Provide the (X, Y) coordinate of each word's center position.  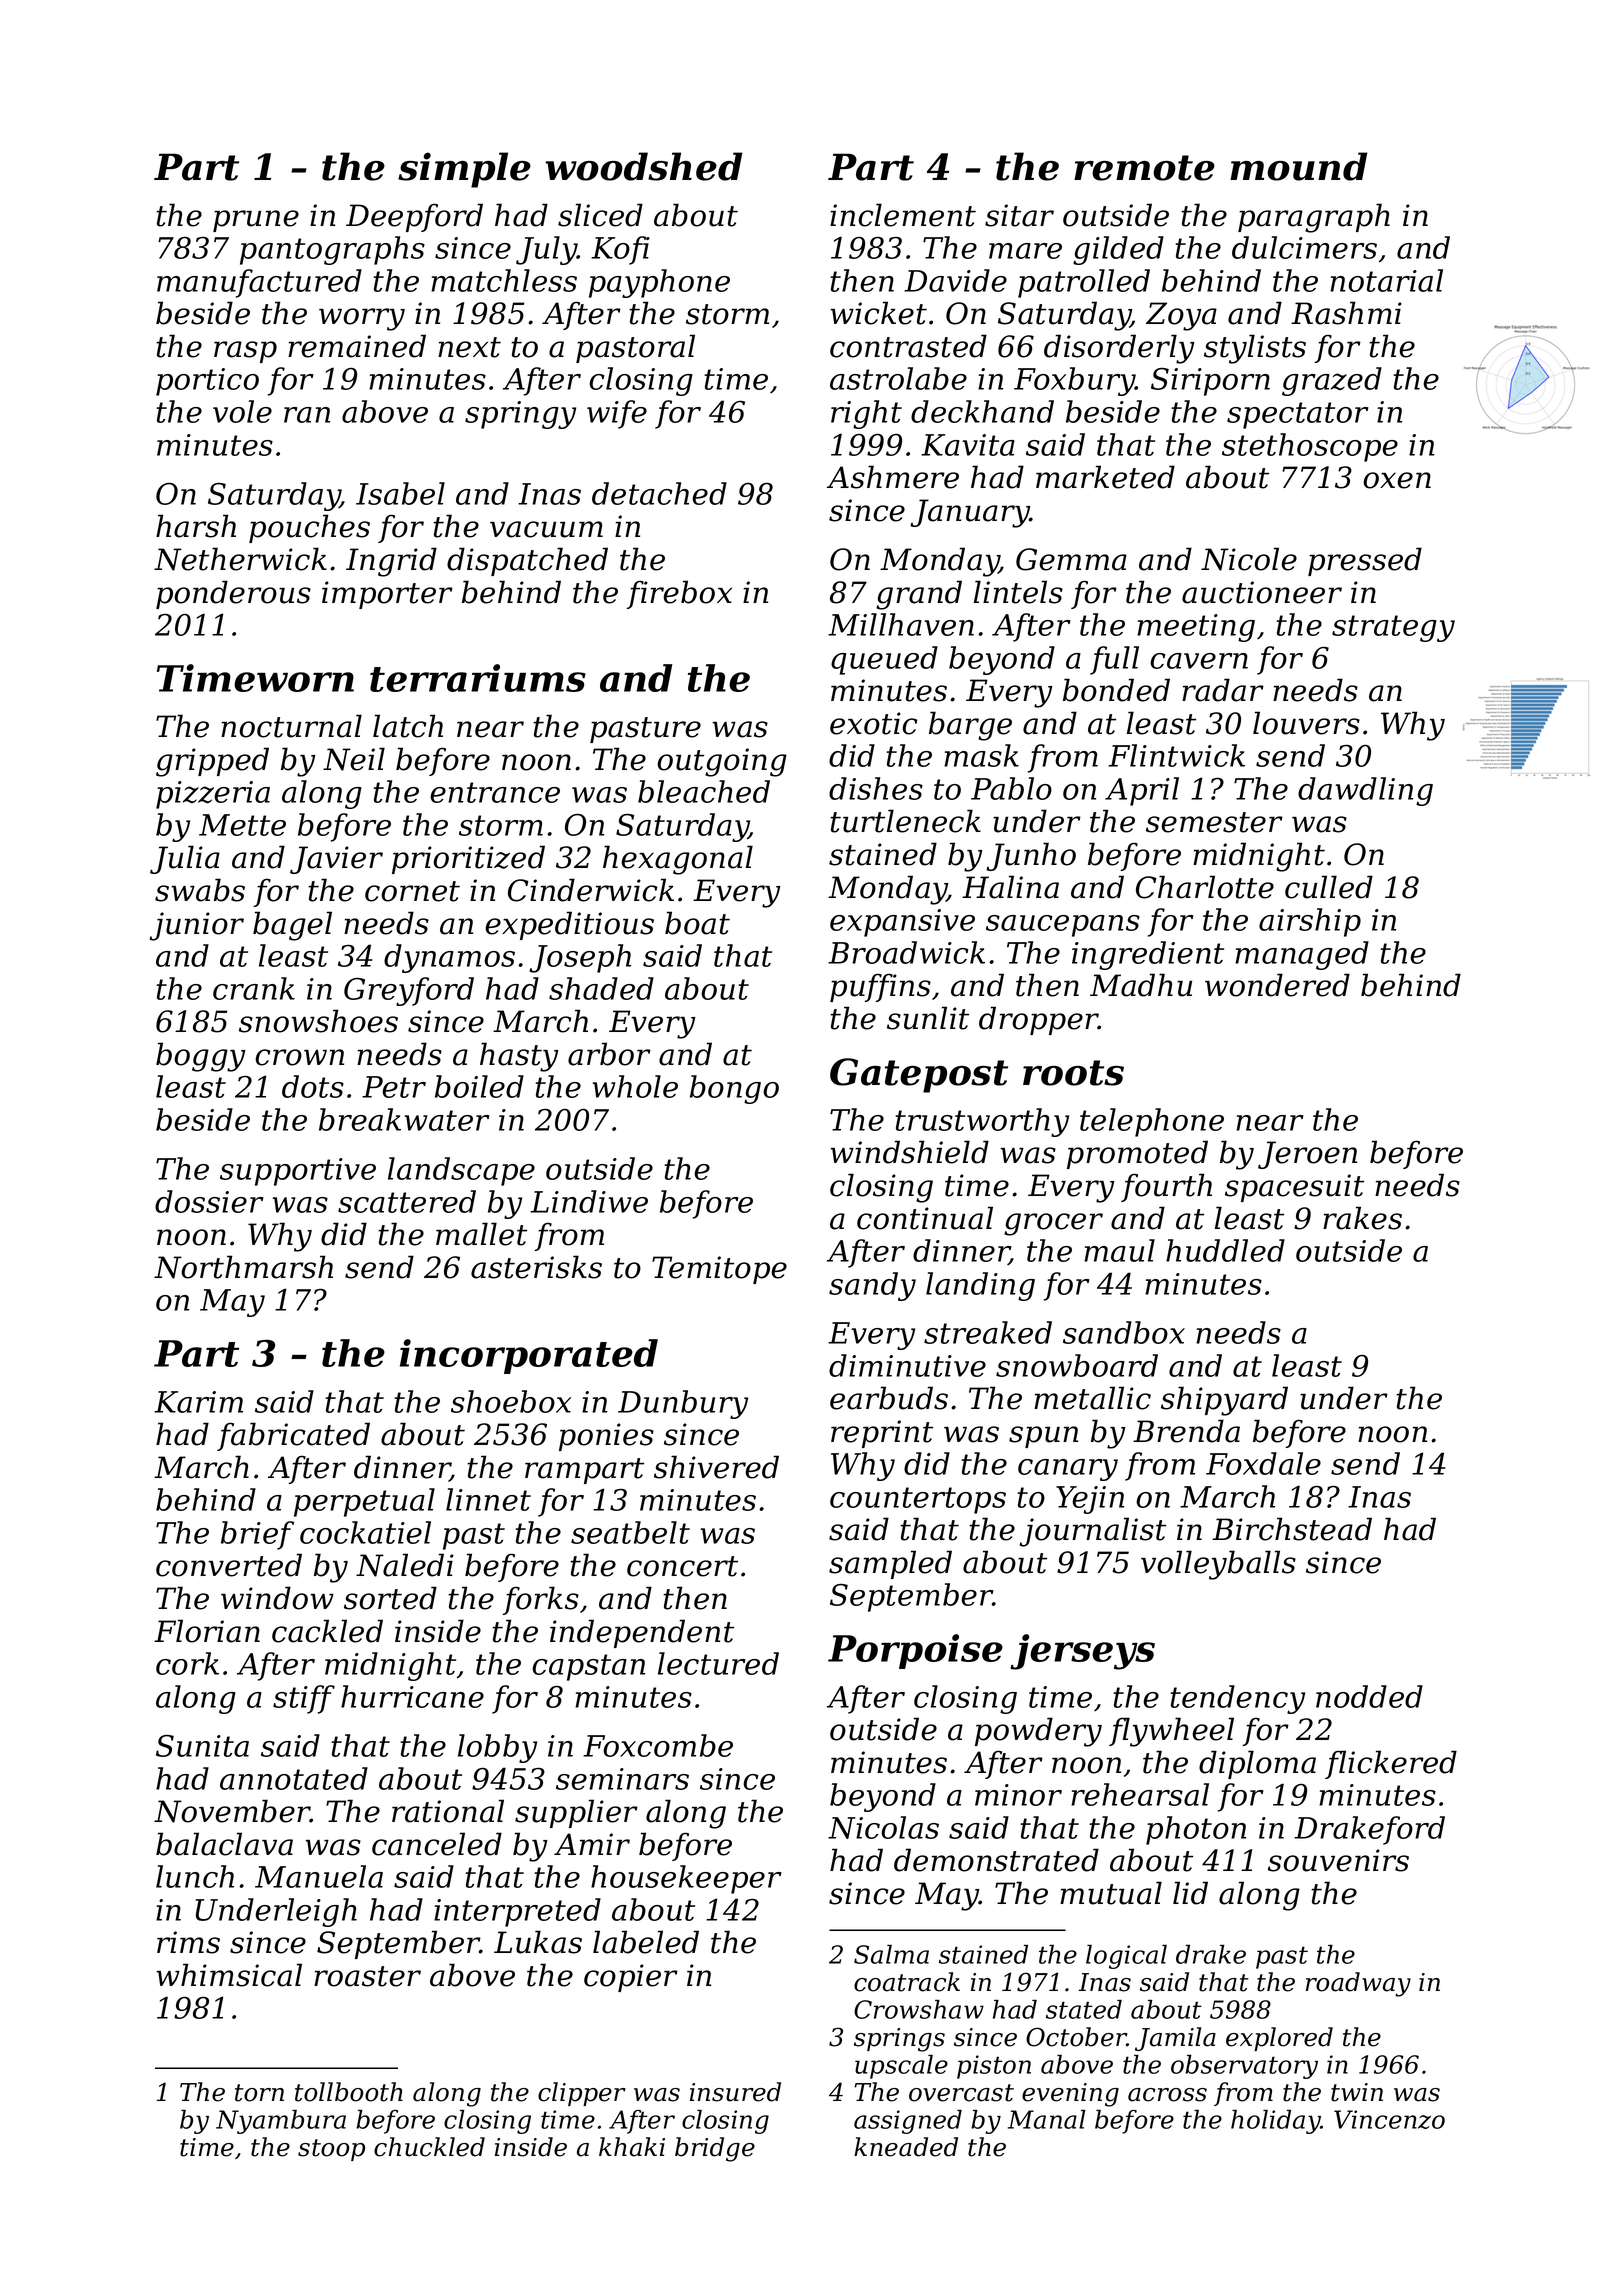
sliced (600, 215)
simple (464, 170)
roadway (1358, 1984)
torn (259, 2093)
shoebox (511, 1401)
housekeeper (686, 1879)
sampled (890, 1564)
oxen (1397, 480)
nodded (1369, 1696)
